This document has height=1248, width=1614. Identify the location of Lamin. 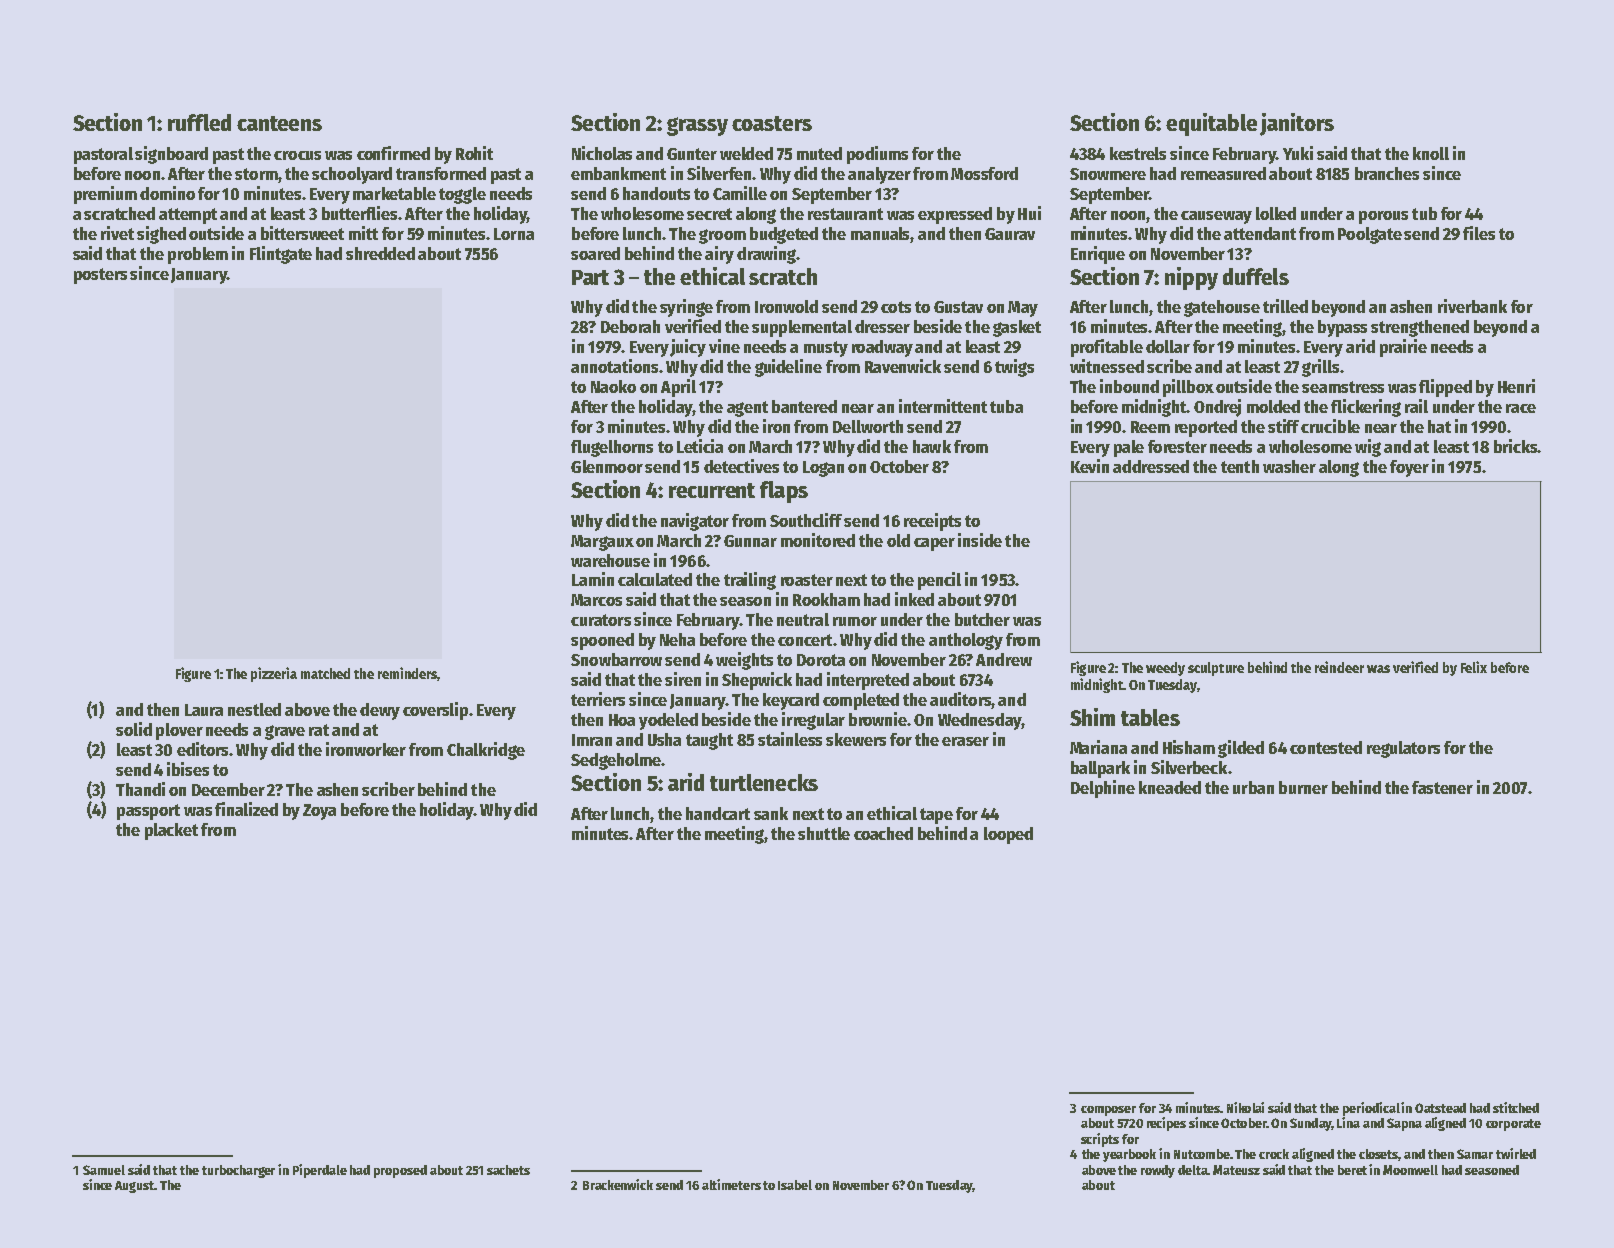
(593, 579).
